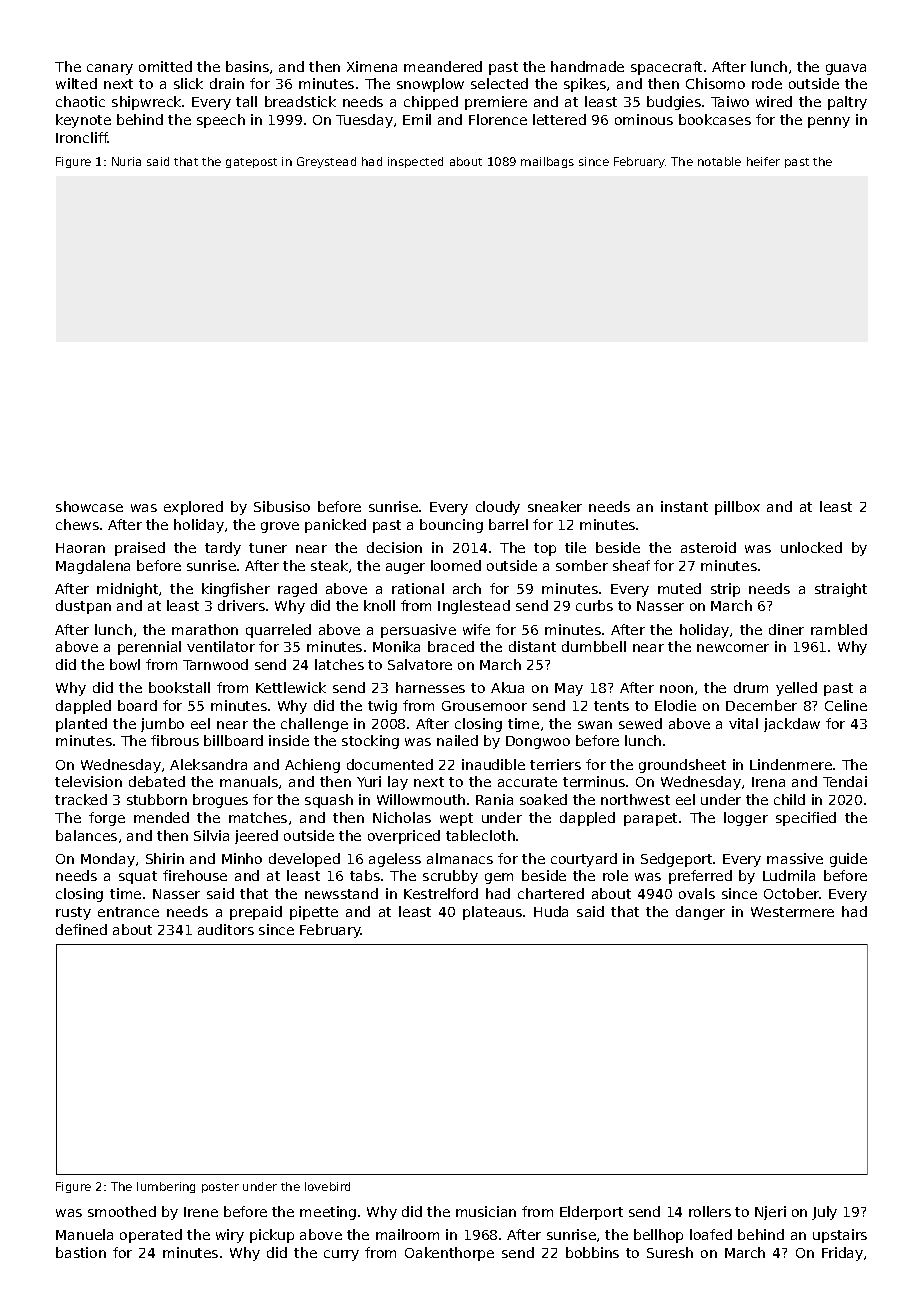 This screenshot has height=1308, width=924. Describe the element at coordinates (846, 69) in the screenshot. I see `guava` at that location.
